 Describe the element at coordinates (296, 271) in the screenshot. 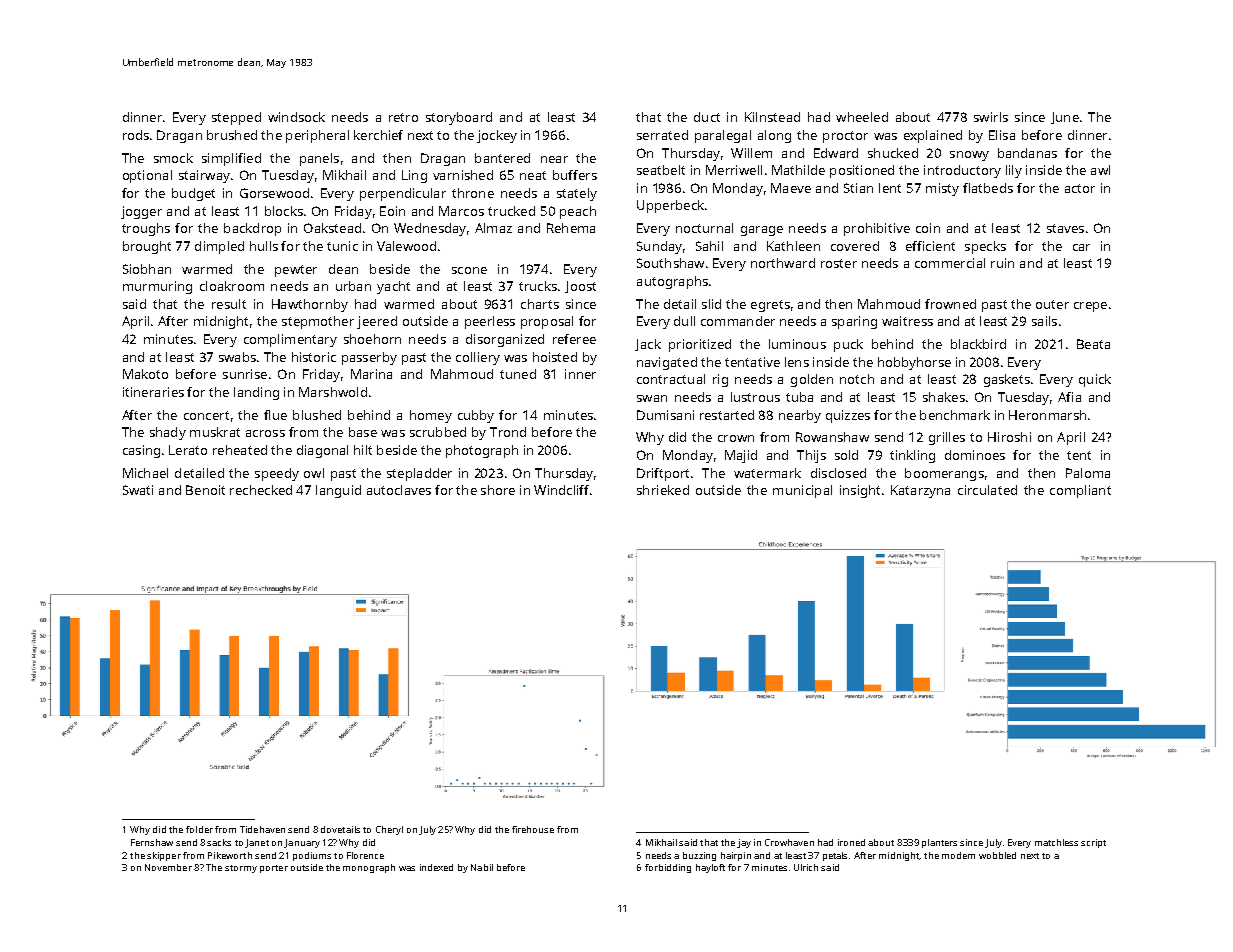

I see `pewter` at that location.
